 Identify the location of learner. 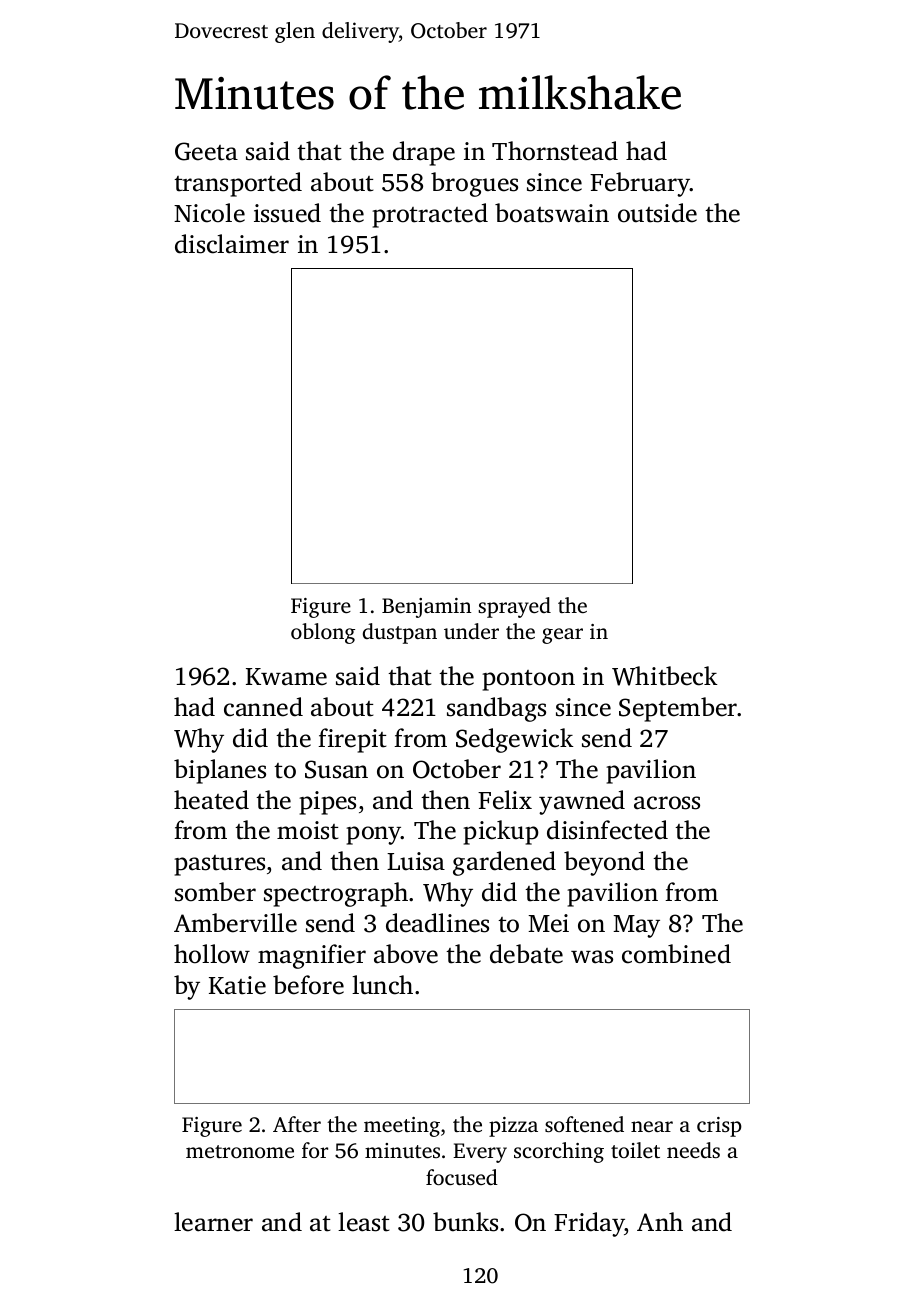
(213, 1222).
